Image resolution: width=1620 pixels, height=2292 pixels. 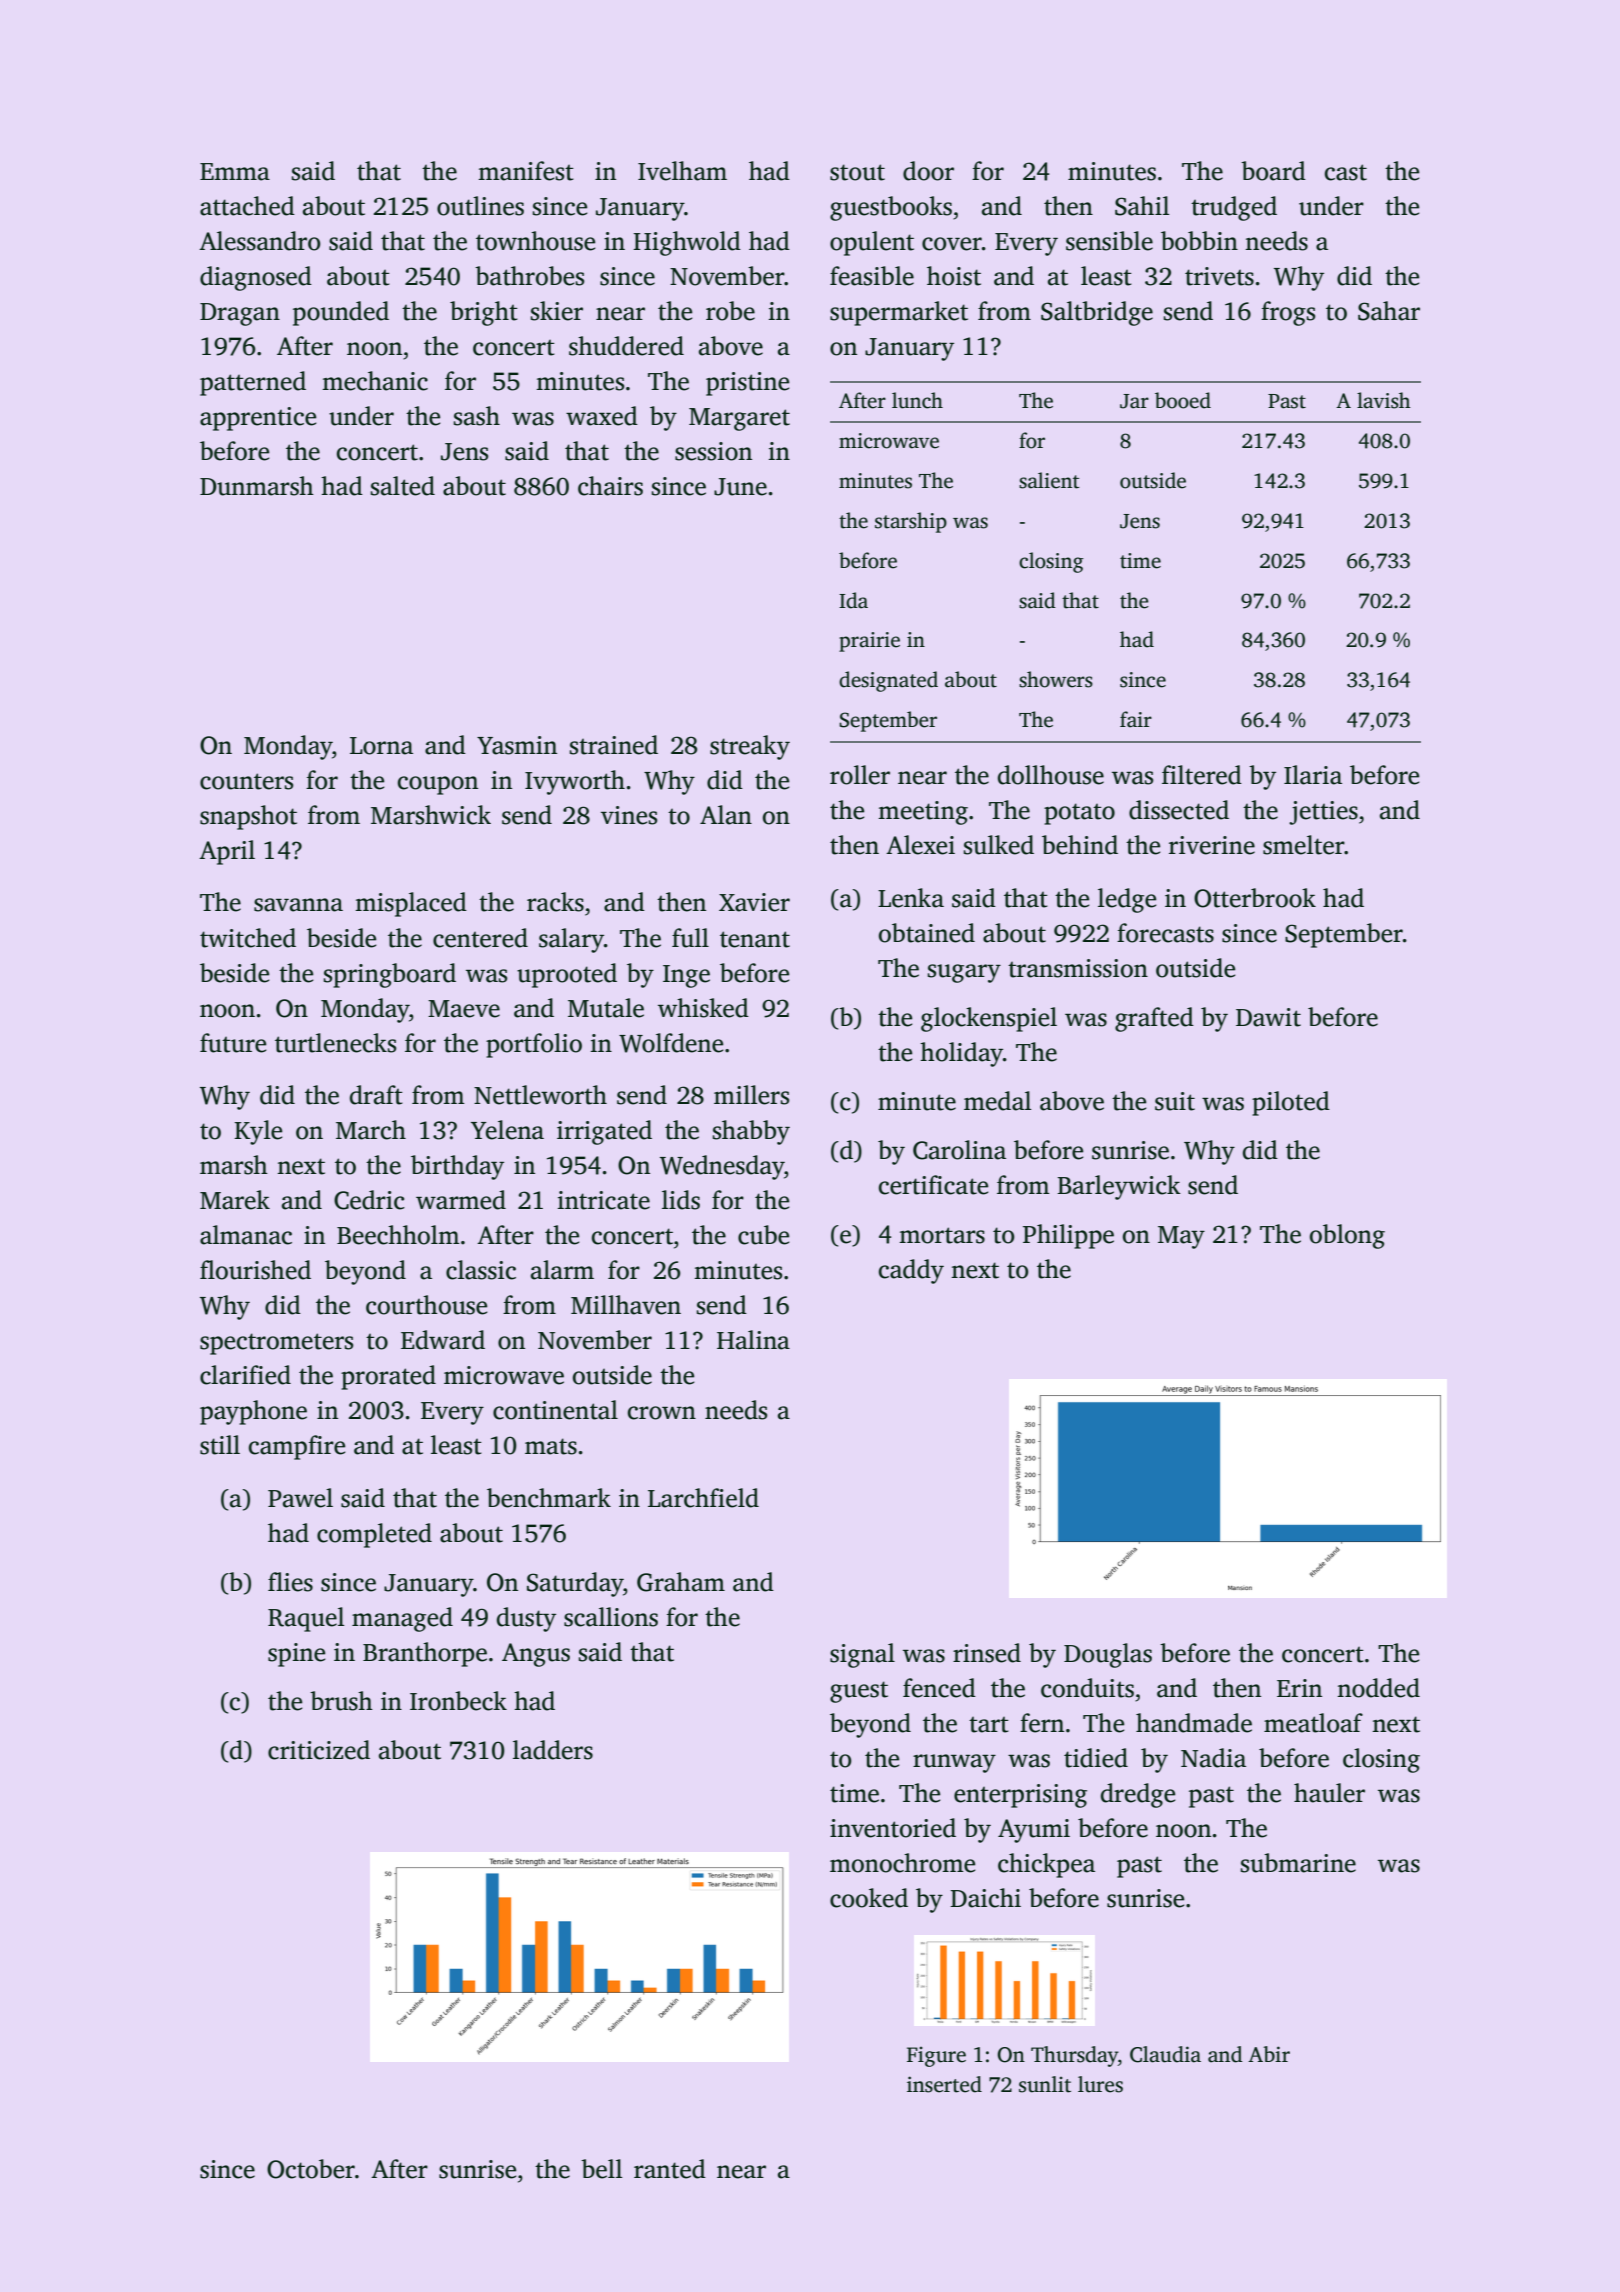 What do you see at coordinates (1165, 2054) in the document?
I see `Claudia` at bounding box center [1165, 2054].
